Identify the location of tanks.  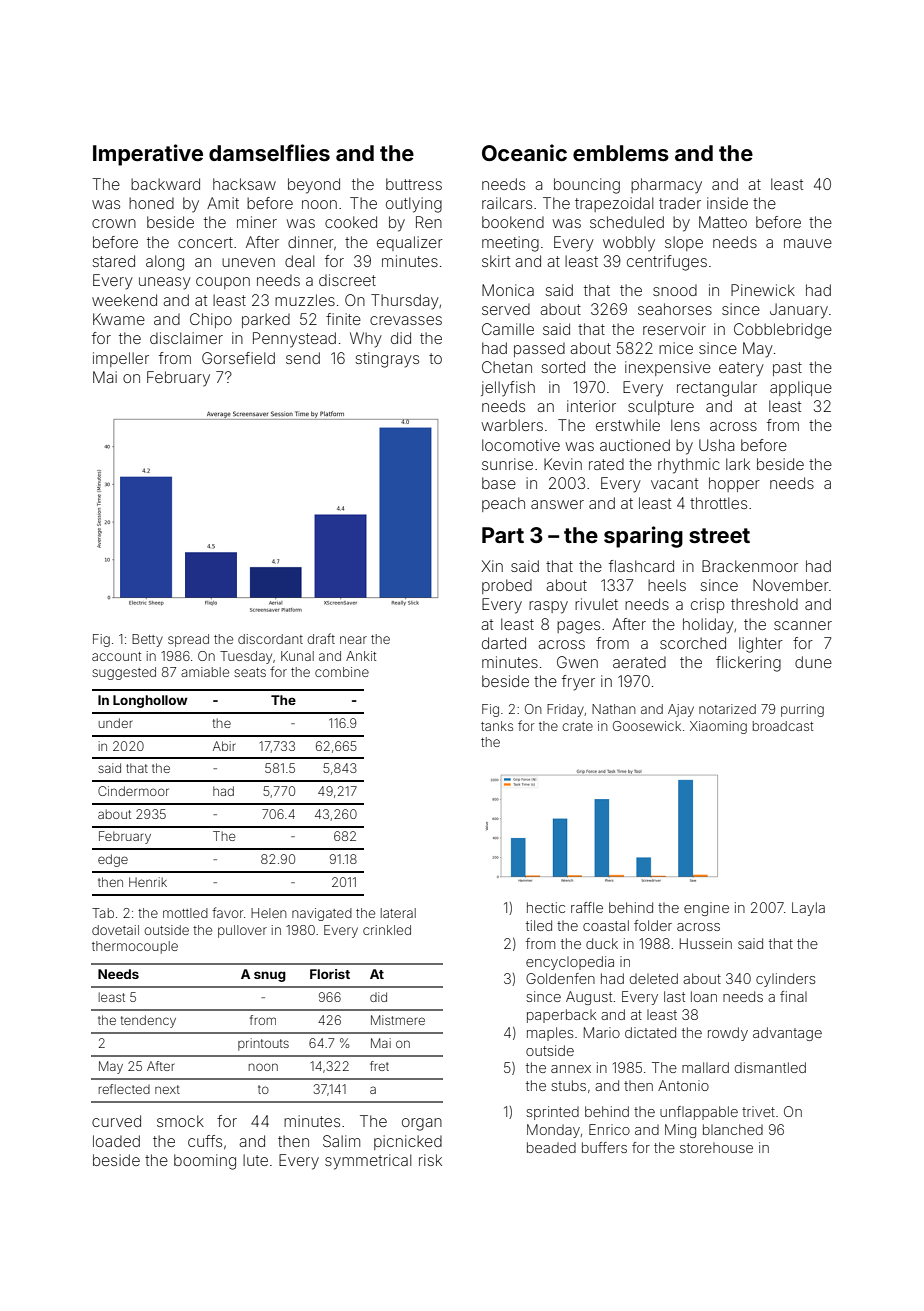
(497, 726).
